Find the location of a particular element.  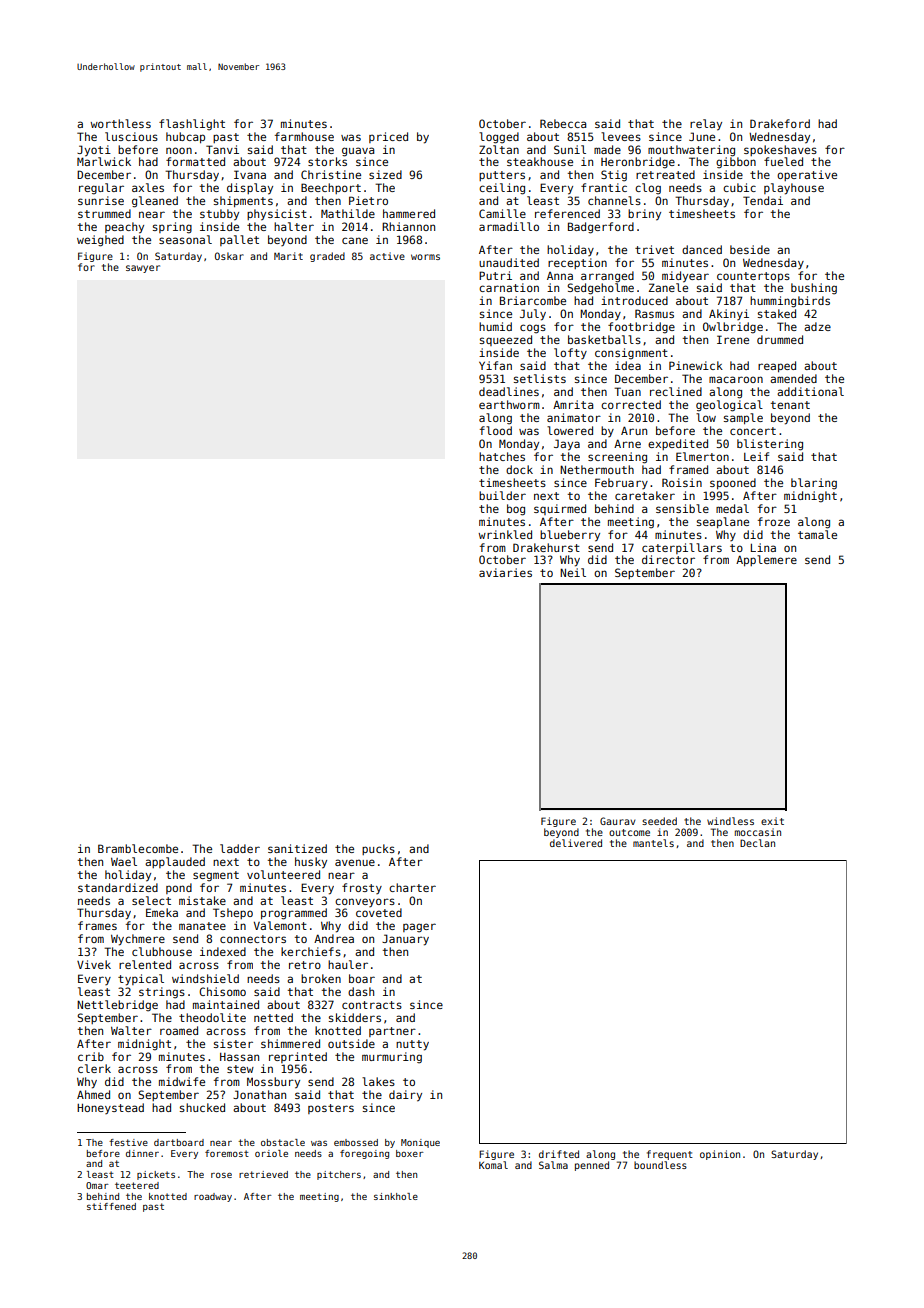

Drakeford is located at coordinates (780, 123).
